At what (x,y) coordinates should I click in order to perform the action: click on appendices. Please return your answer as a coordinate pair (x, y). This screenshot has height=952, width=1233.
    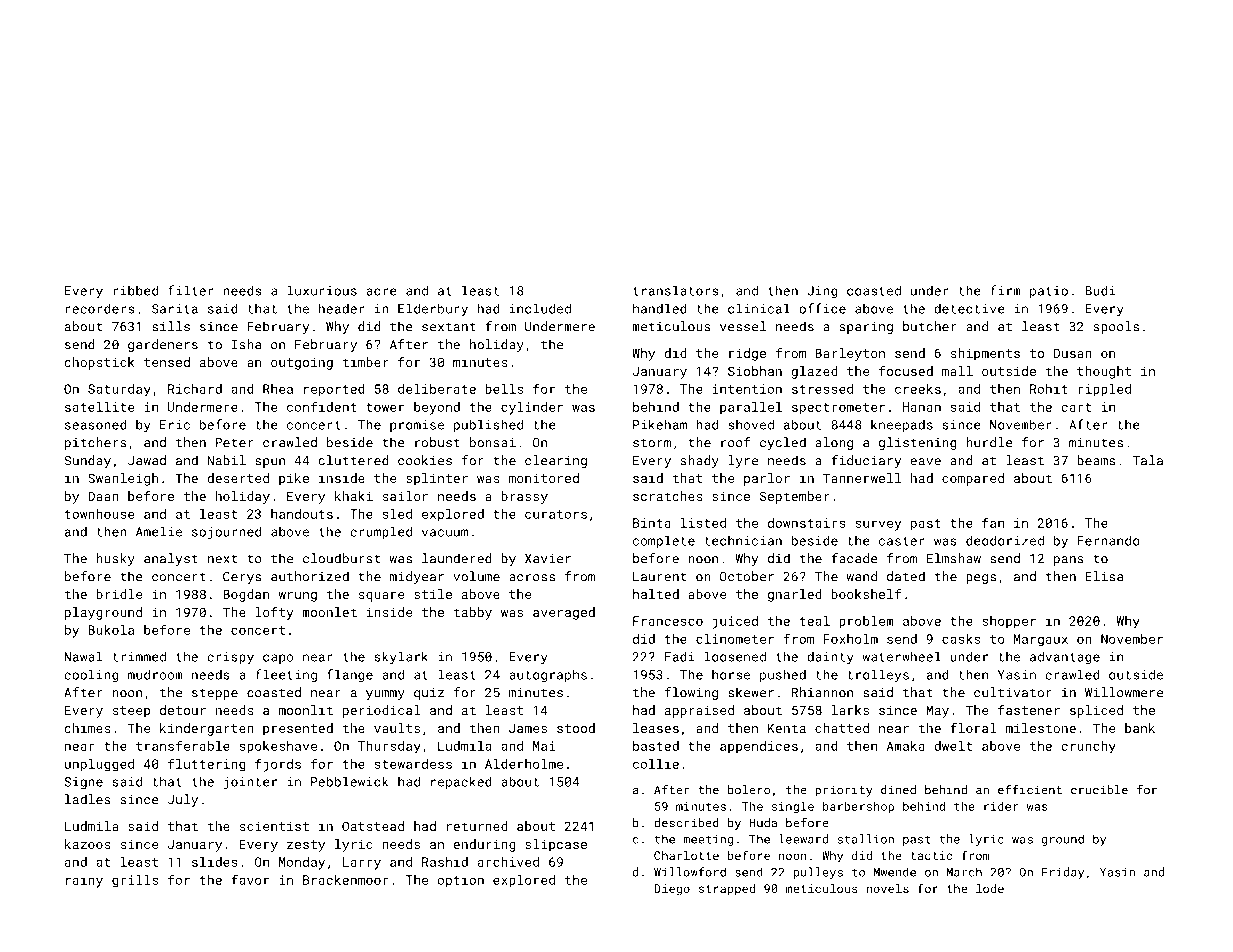
    Looking at the image, I should click on (759, 747).
